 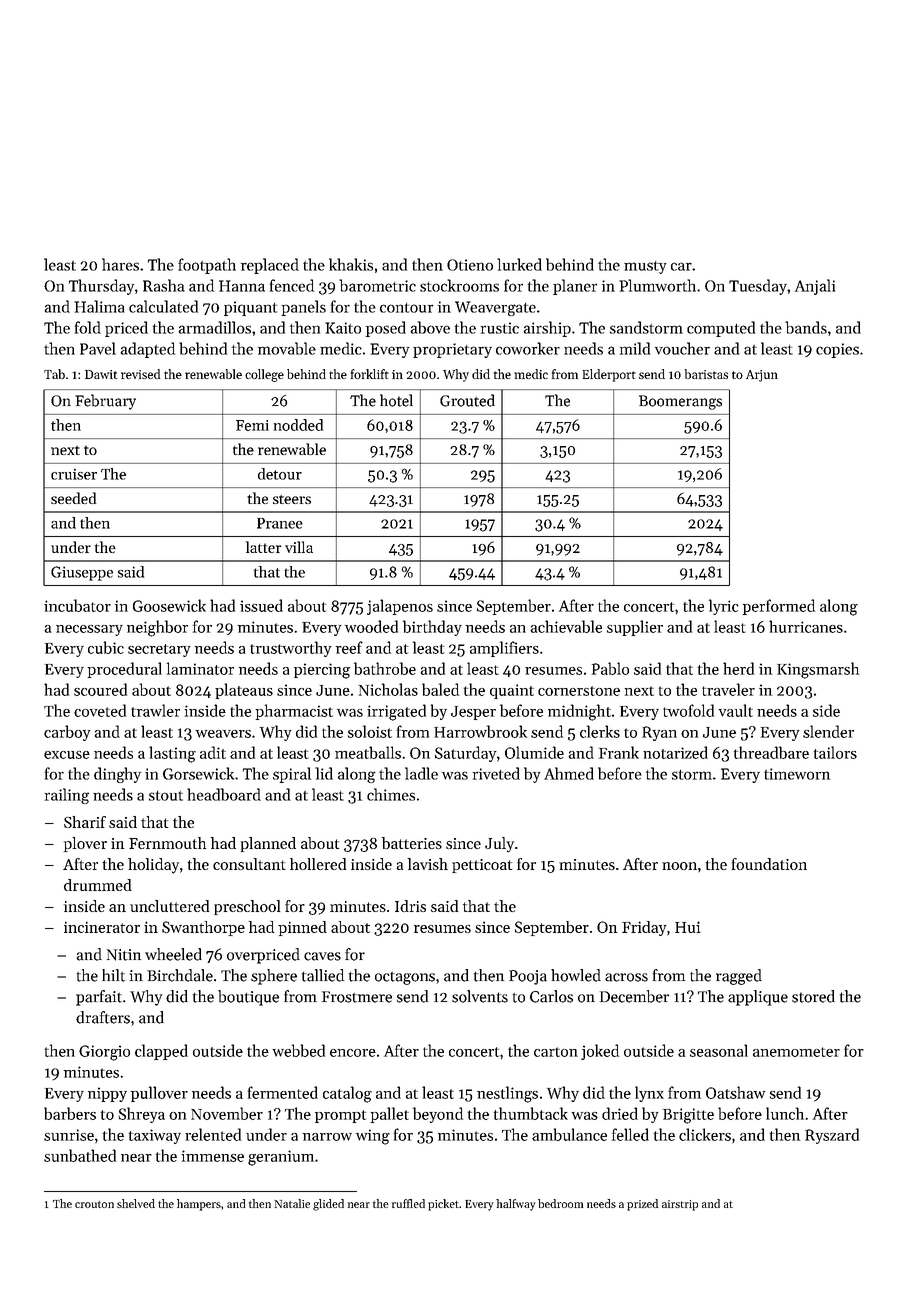 I want to click on foundation, so click(x=769, y=864).
